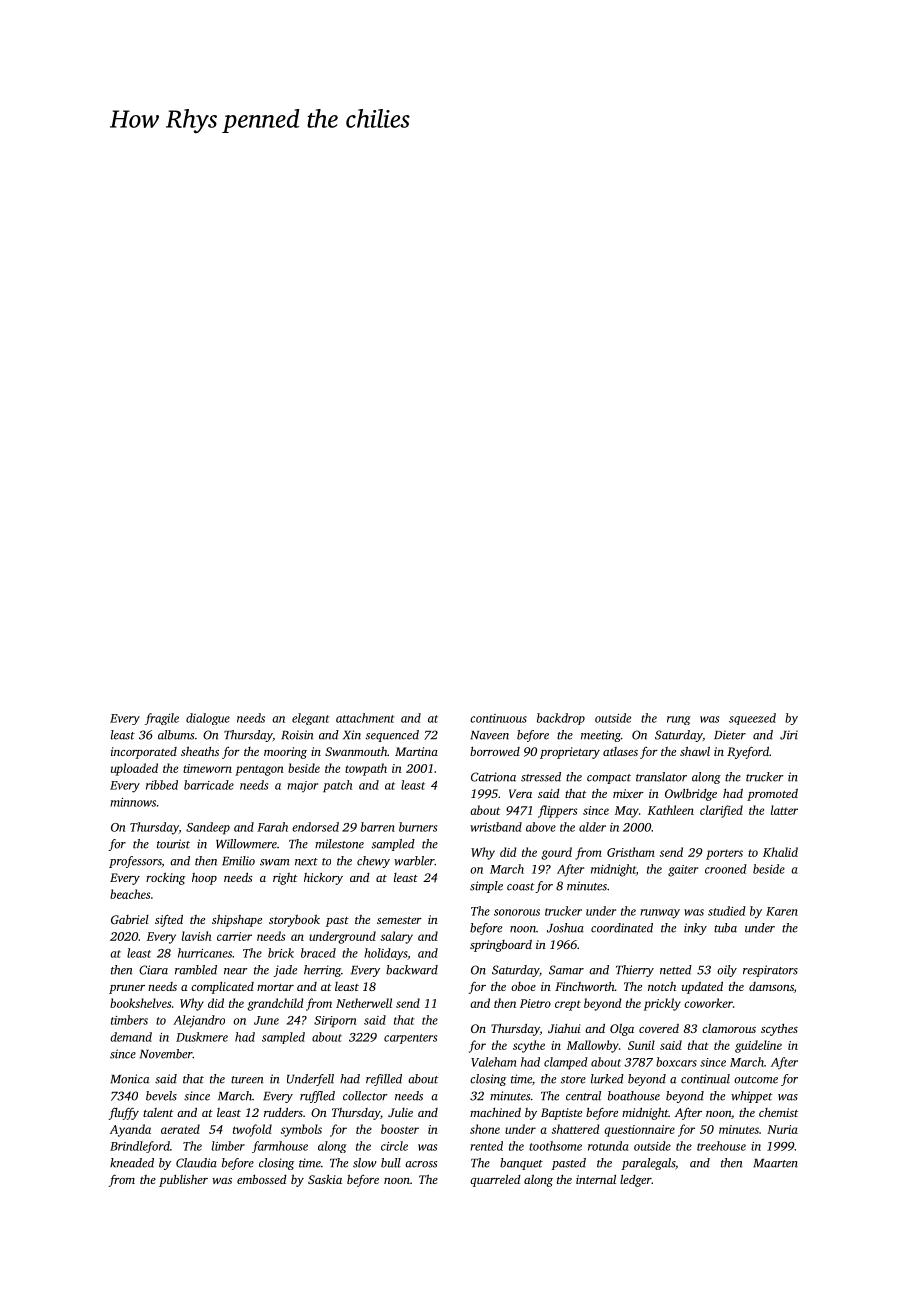 The image size is (908, 1316). I want to click on May, so click(627, 812).
